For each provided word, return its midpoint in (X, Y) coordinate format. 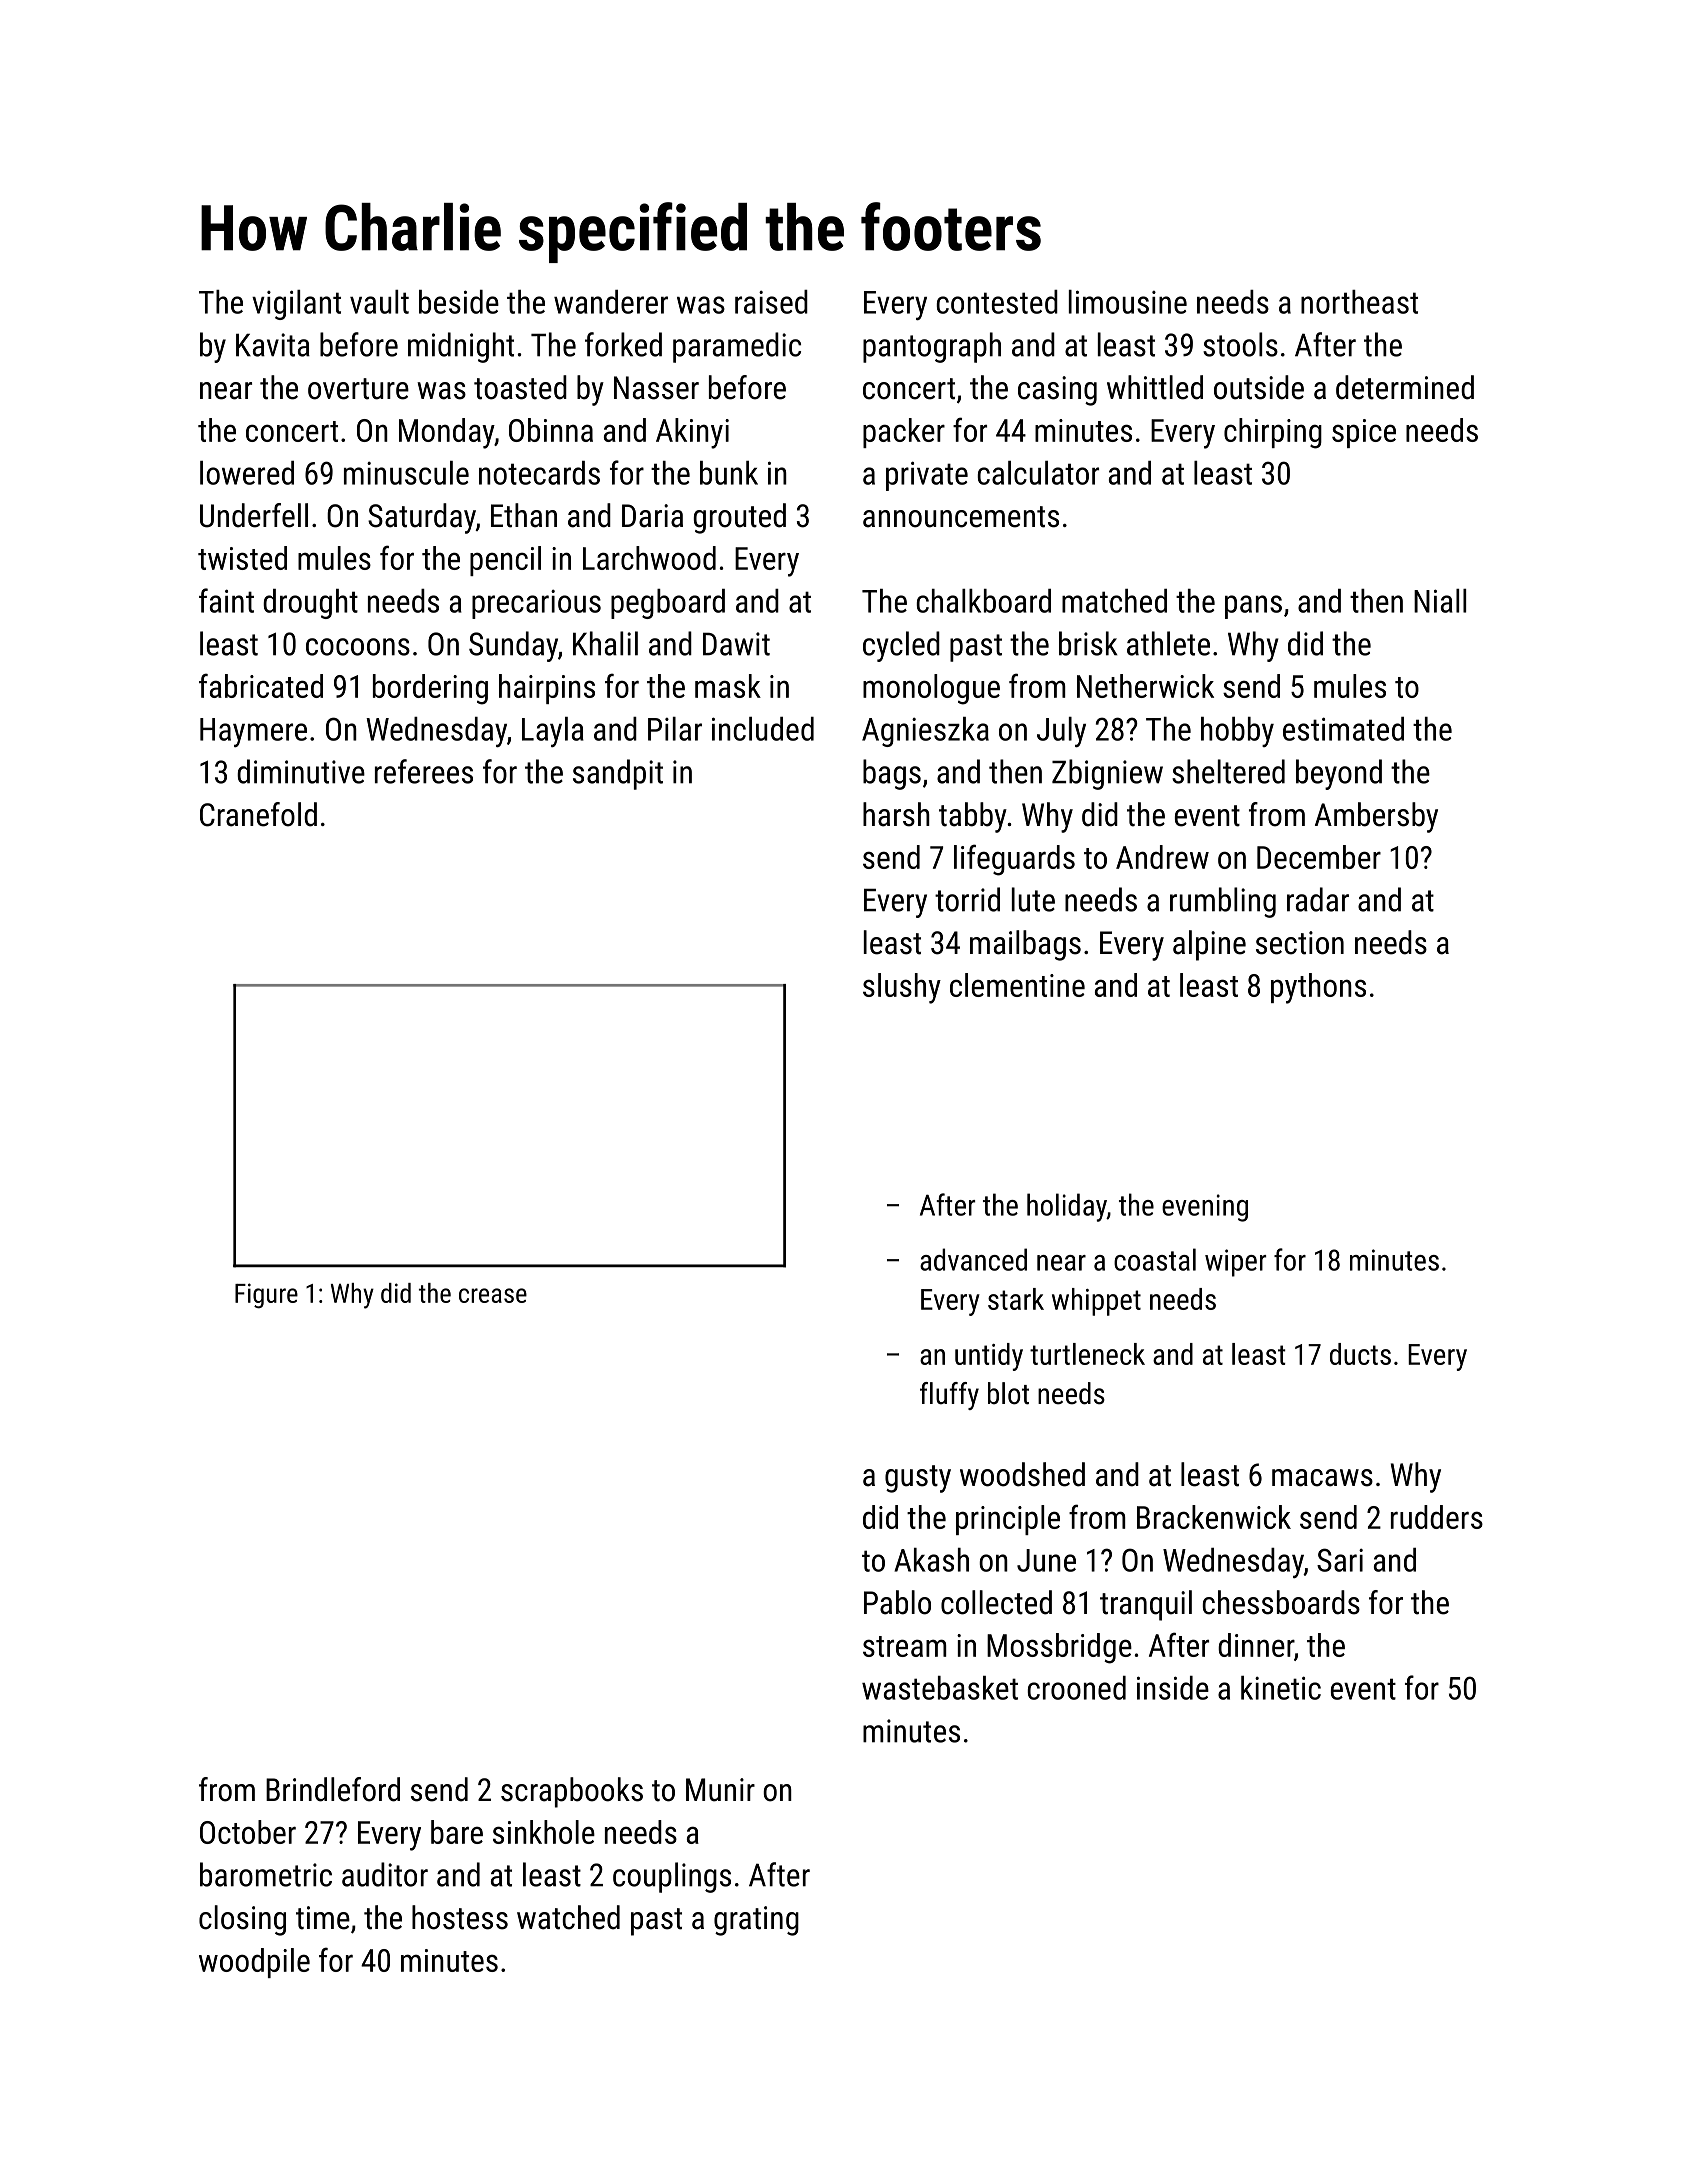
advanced (973, 1259)
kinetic (1281, 1688)
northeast (1359, 302)
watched (568, 1917)
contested (997, 302)
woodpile (254, 1963)
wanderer (611, 302)
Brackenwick (1214, 1517)
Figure (266, 1296)
